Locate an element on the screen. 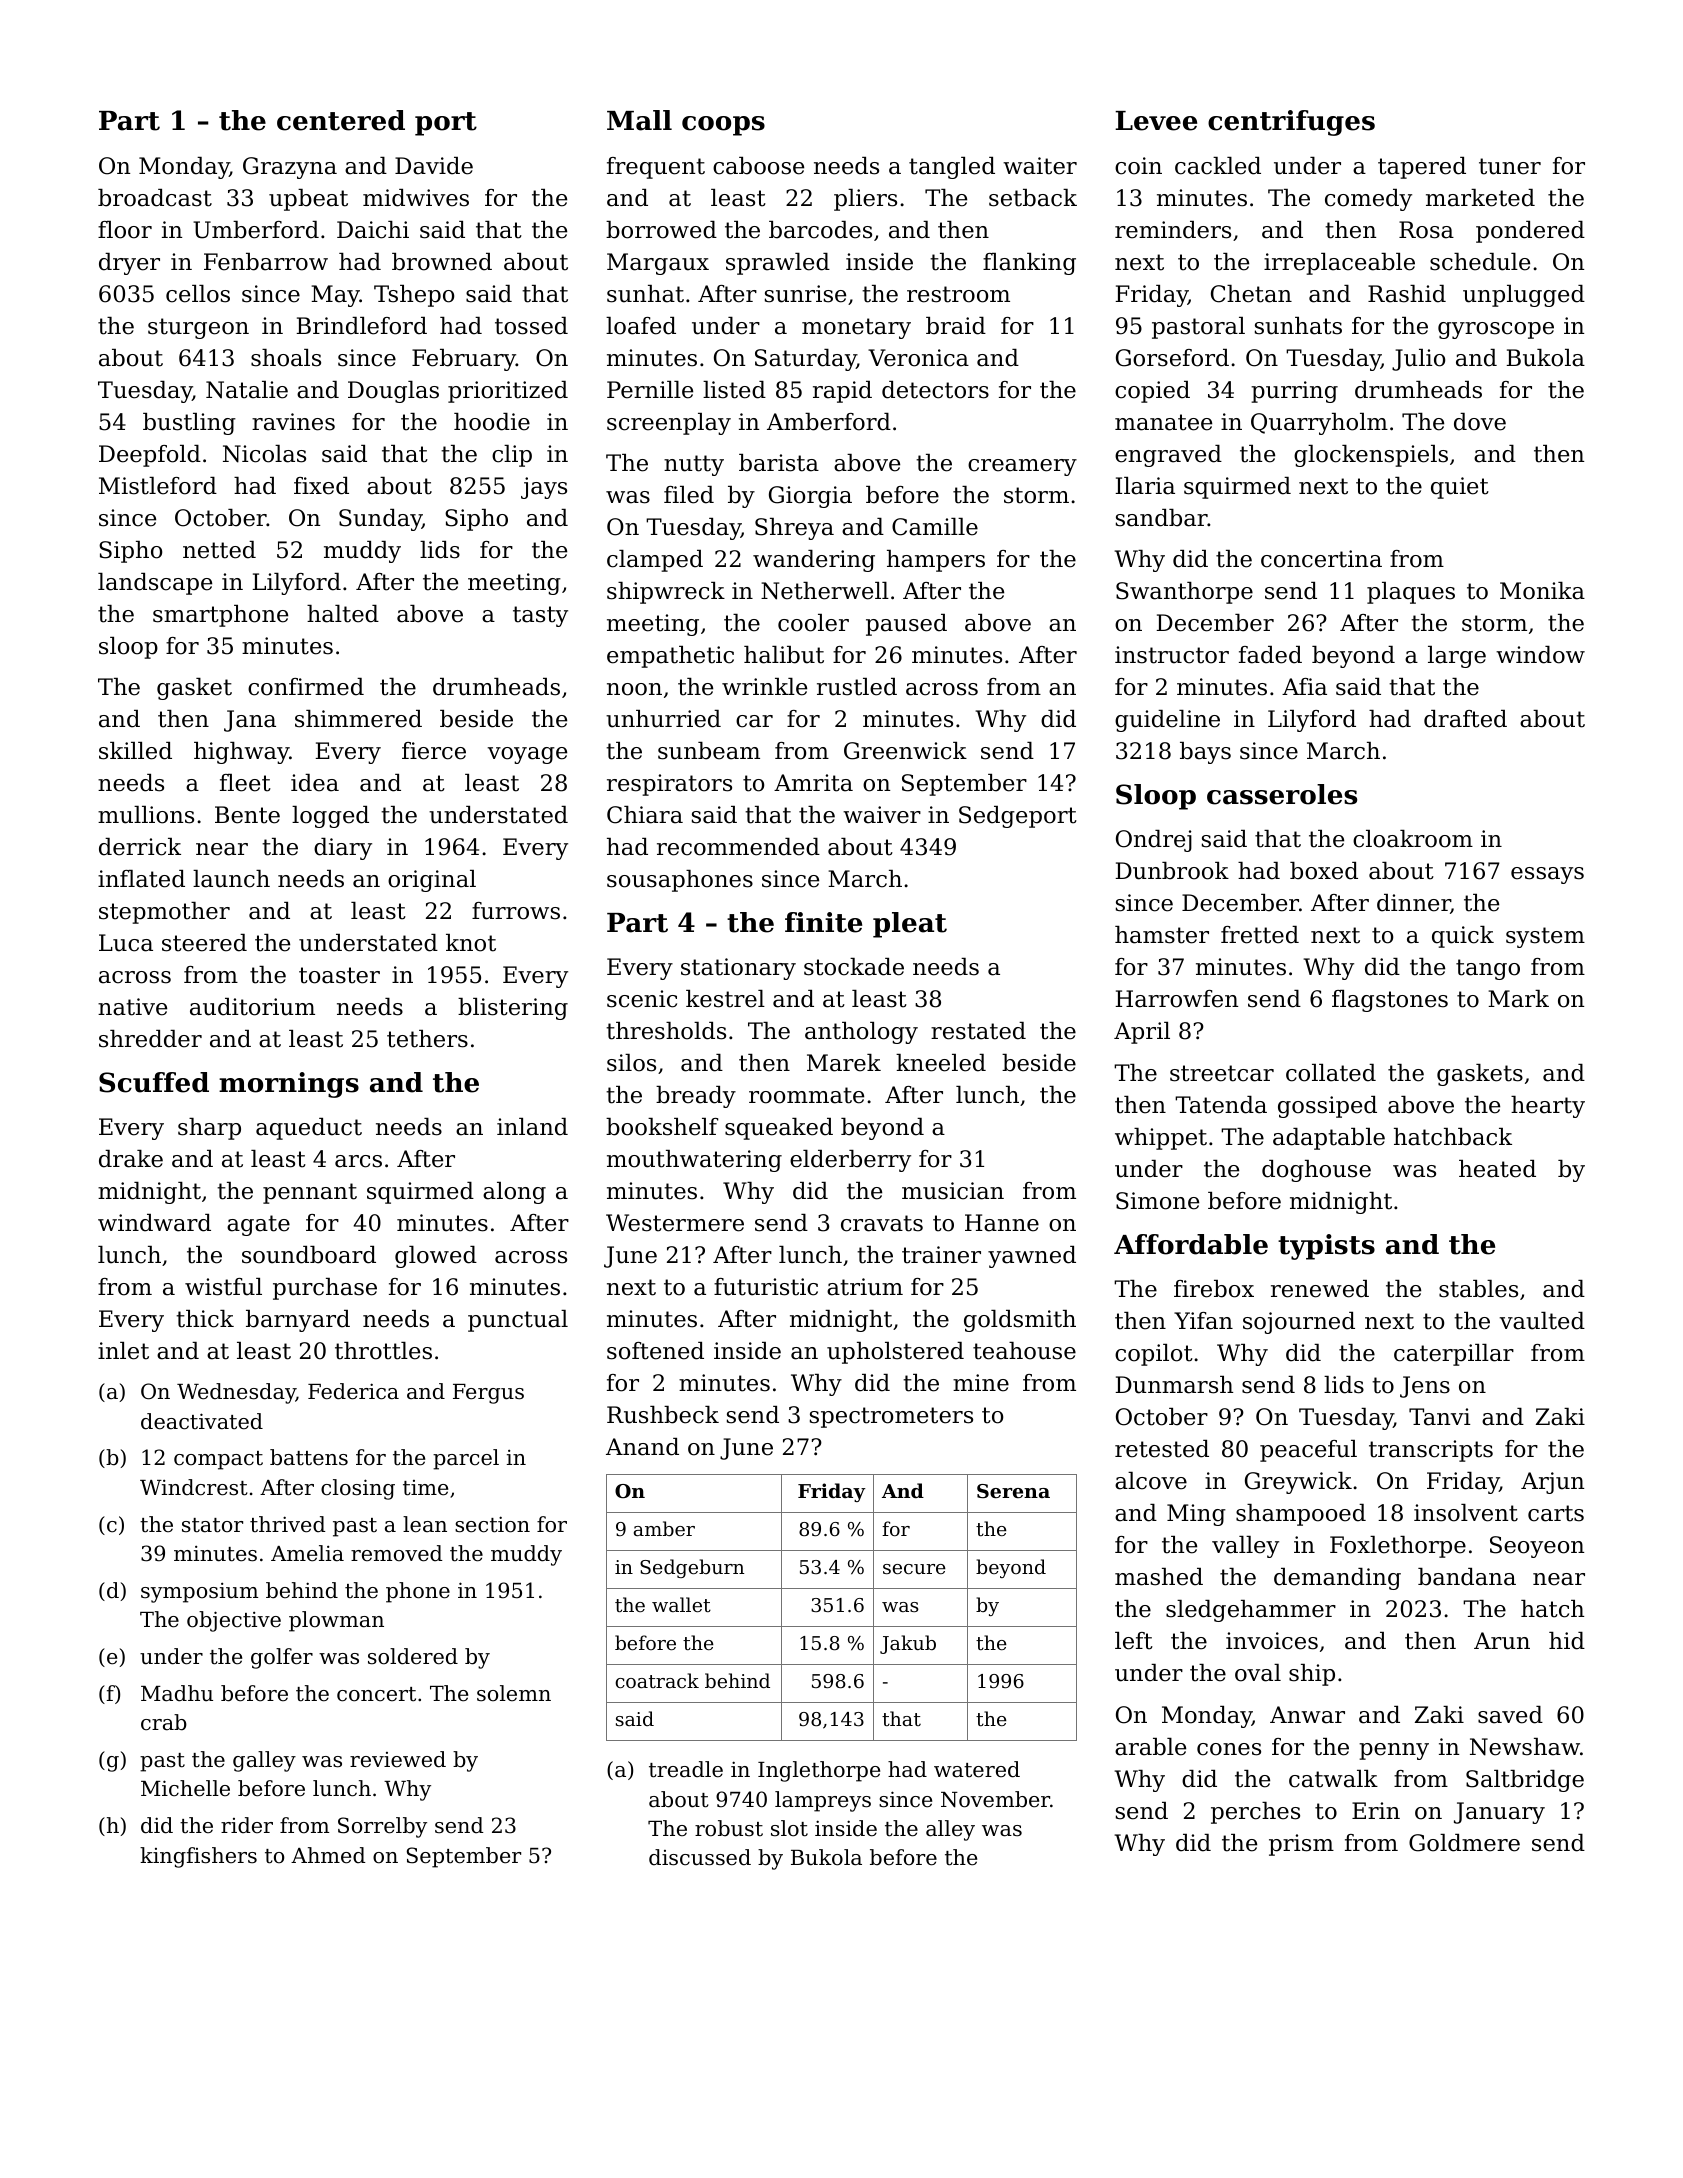 The height and width of the screenshot is (2178, 1683). jays is located at coordinates (544, 488).
